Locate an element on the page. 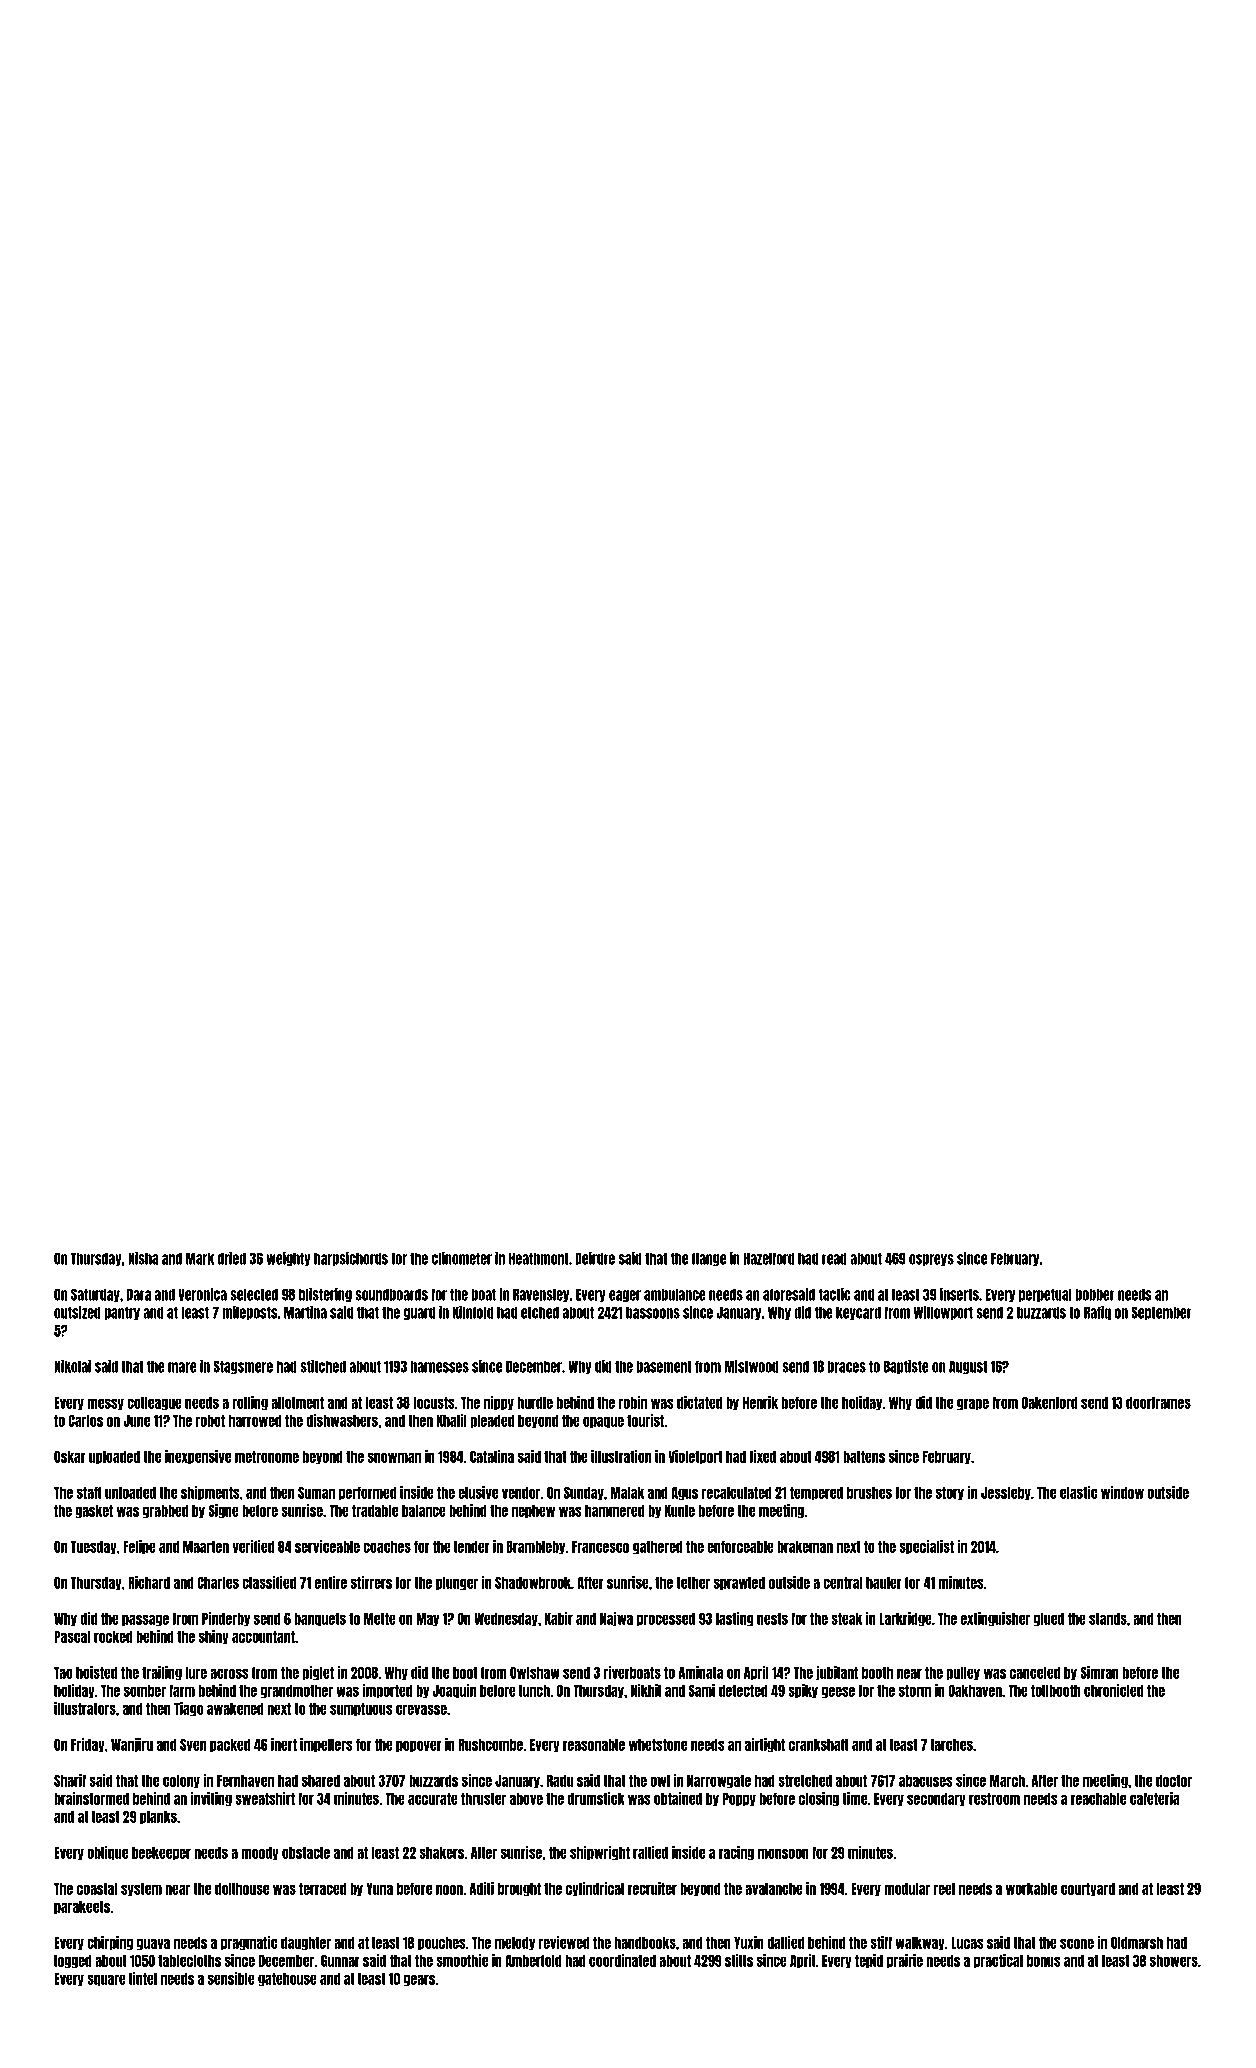 The width and height of the image is (1256, 2068). serviceable is located at coordinates (327, 1546).
